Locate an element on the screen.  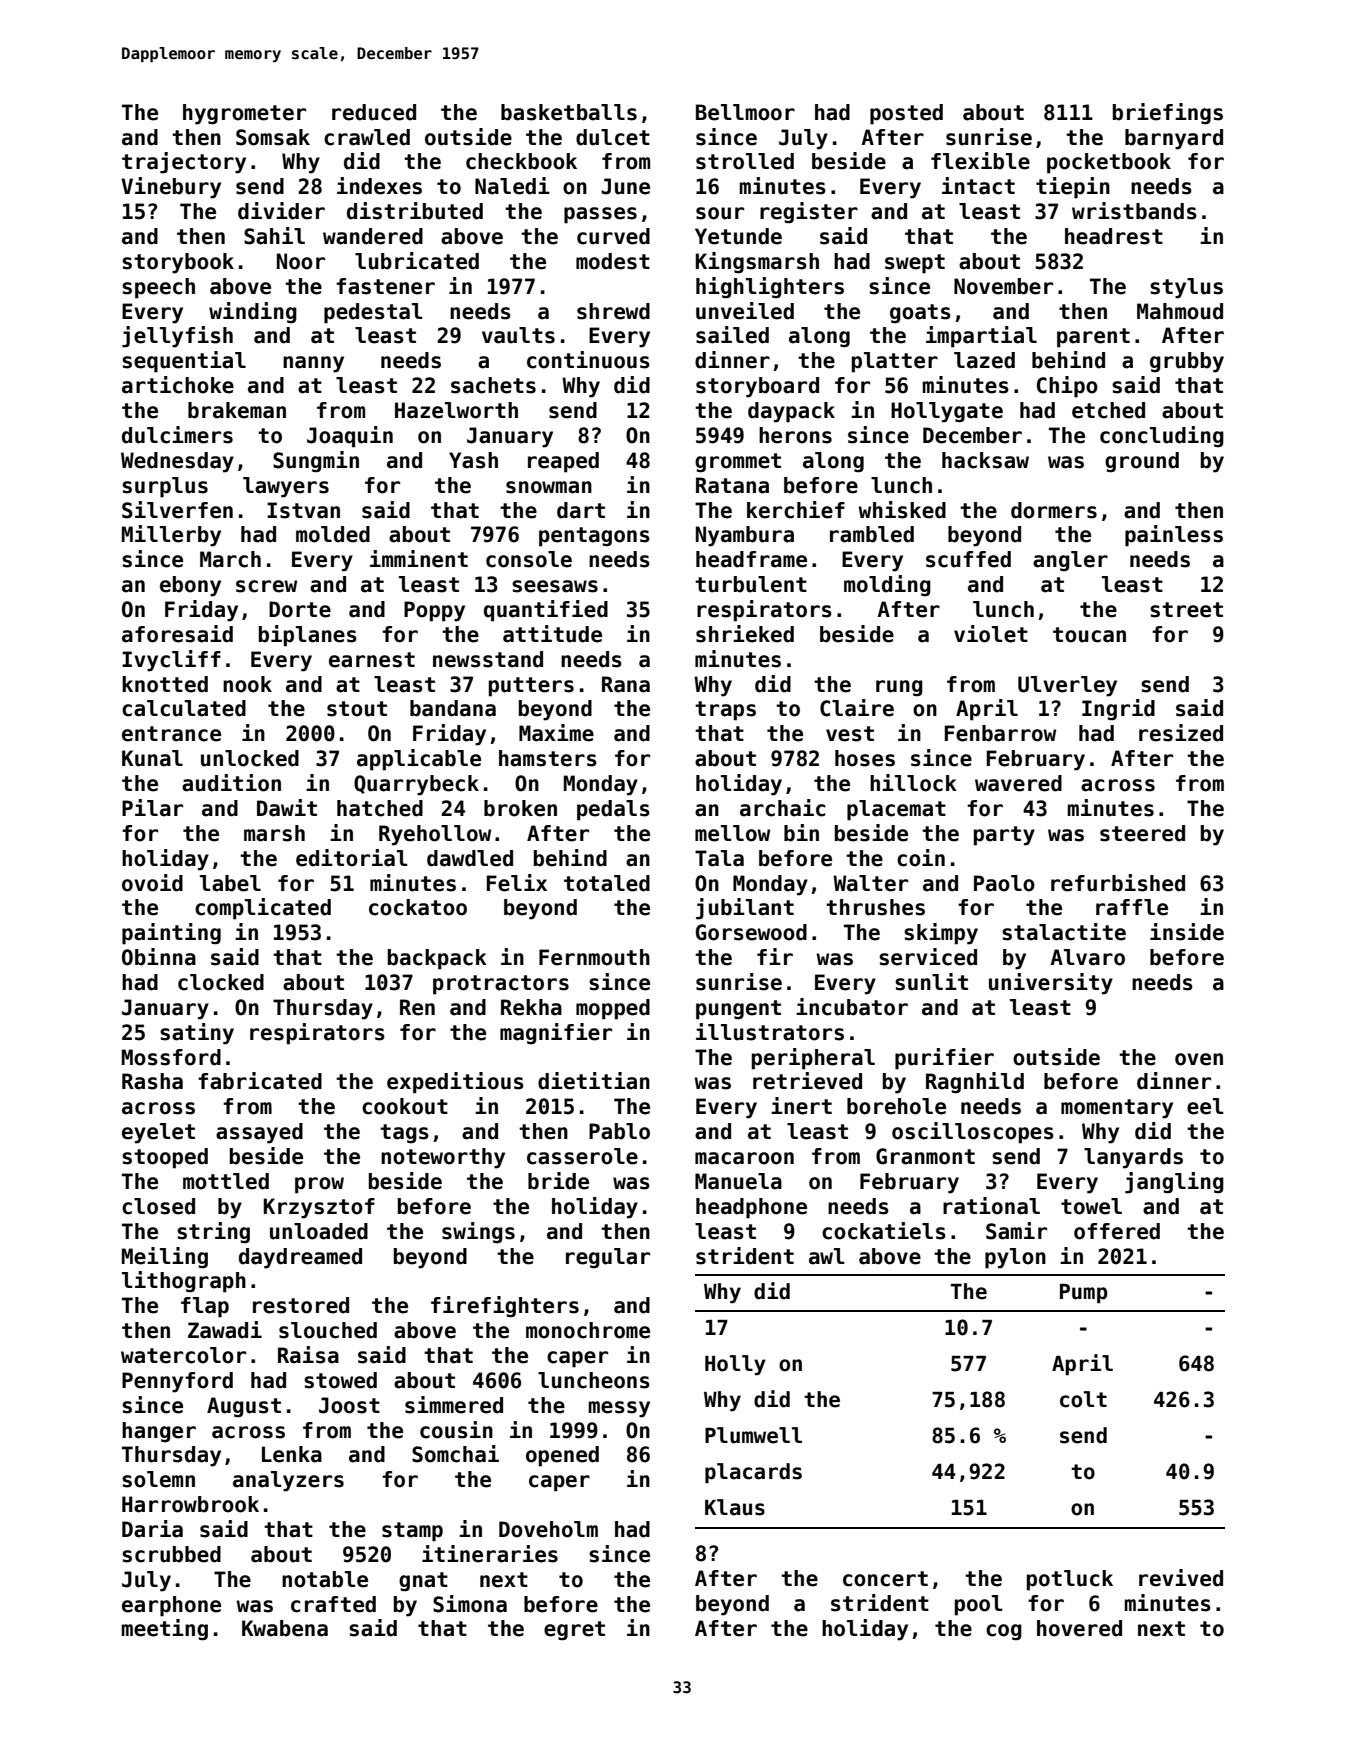
bride is located at coordinates (558, 1181).
